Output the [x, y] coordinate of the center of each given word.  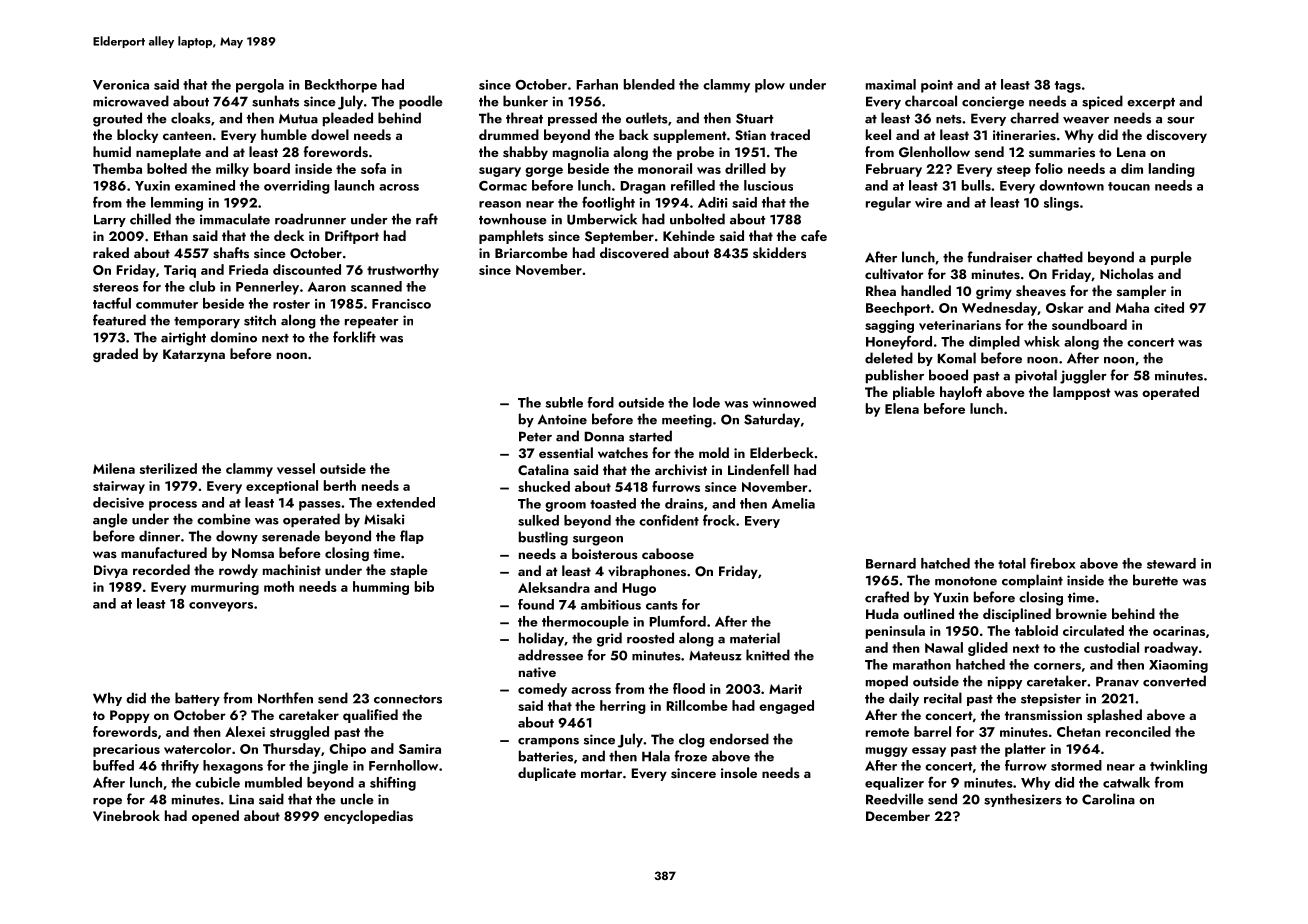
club [202, 286]
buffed [113, 765]
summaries [1062, 152]
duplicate [547, 774]
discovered [634, 252]
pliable [914, 393]
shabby [525, 153]
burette [1155, 580]
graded [115, 355]
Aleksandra [554, 587]
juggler [1083, 376]
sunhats [275, 101]
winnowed [784, 402]
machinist [292, 570]
